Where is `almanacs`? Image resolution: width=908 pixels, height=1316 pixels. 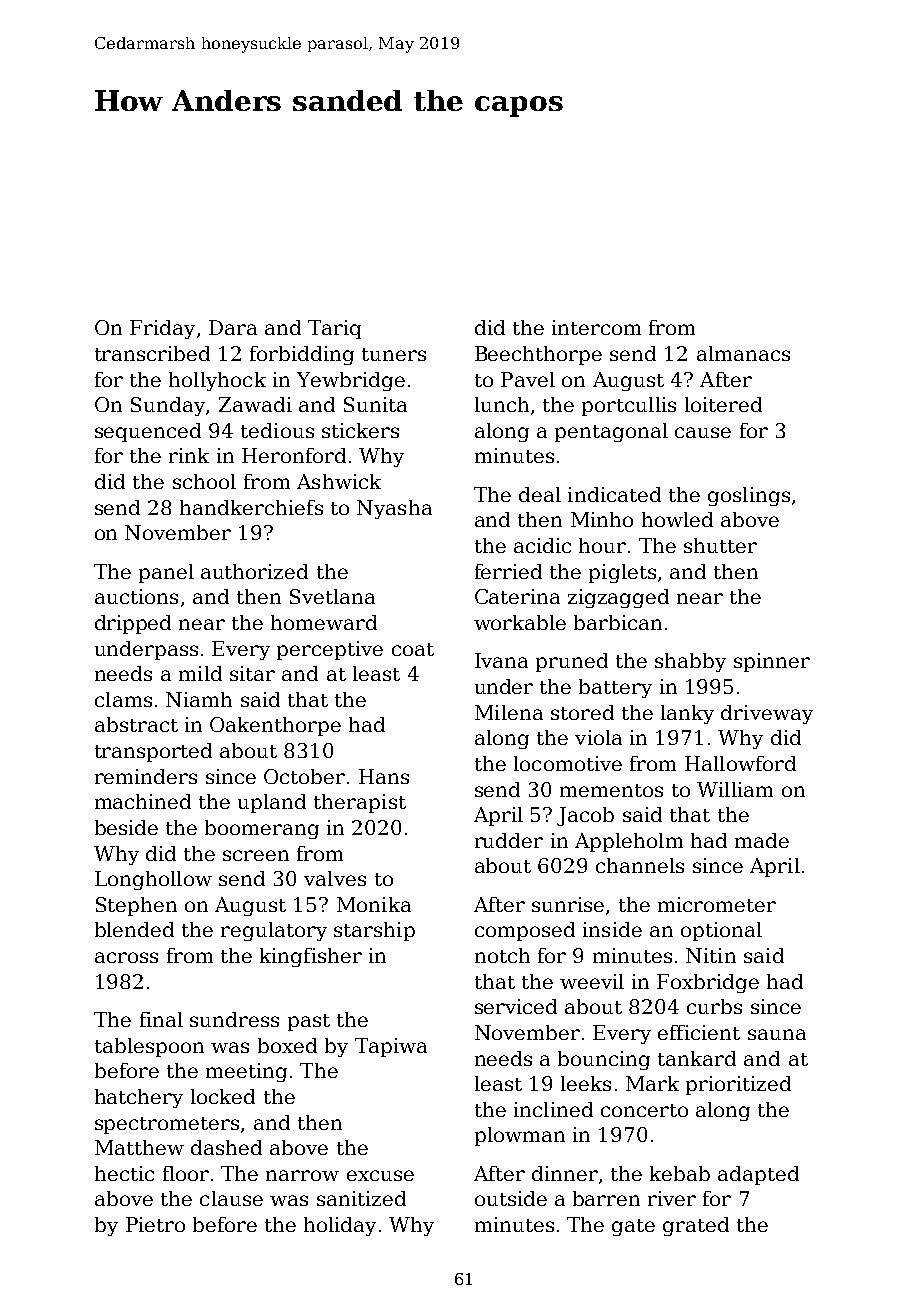 almanacs is located at coordinates (743, 353).
